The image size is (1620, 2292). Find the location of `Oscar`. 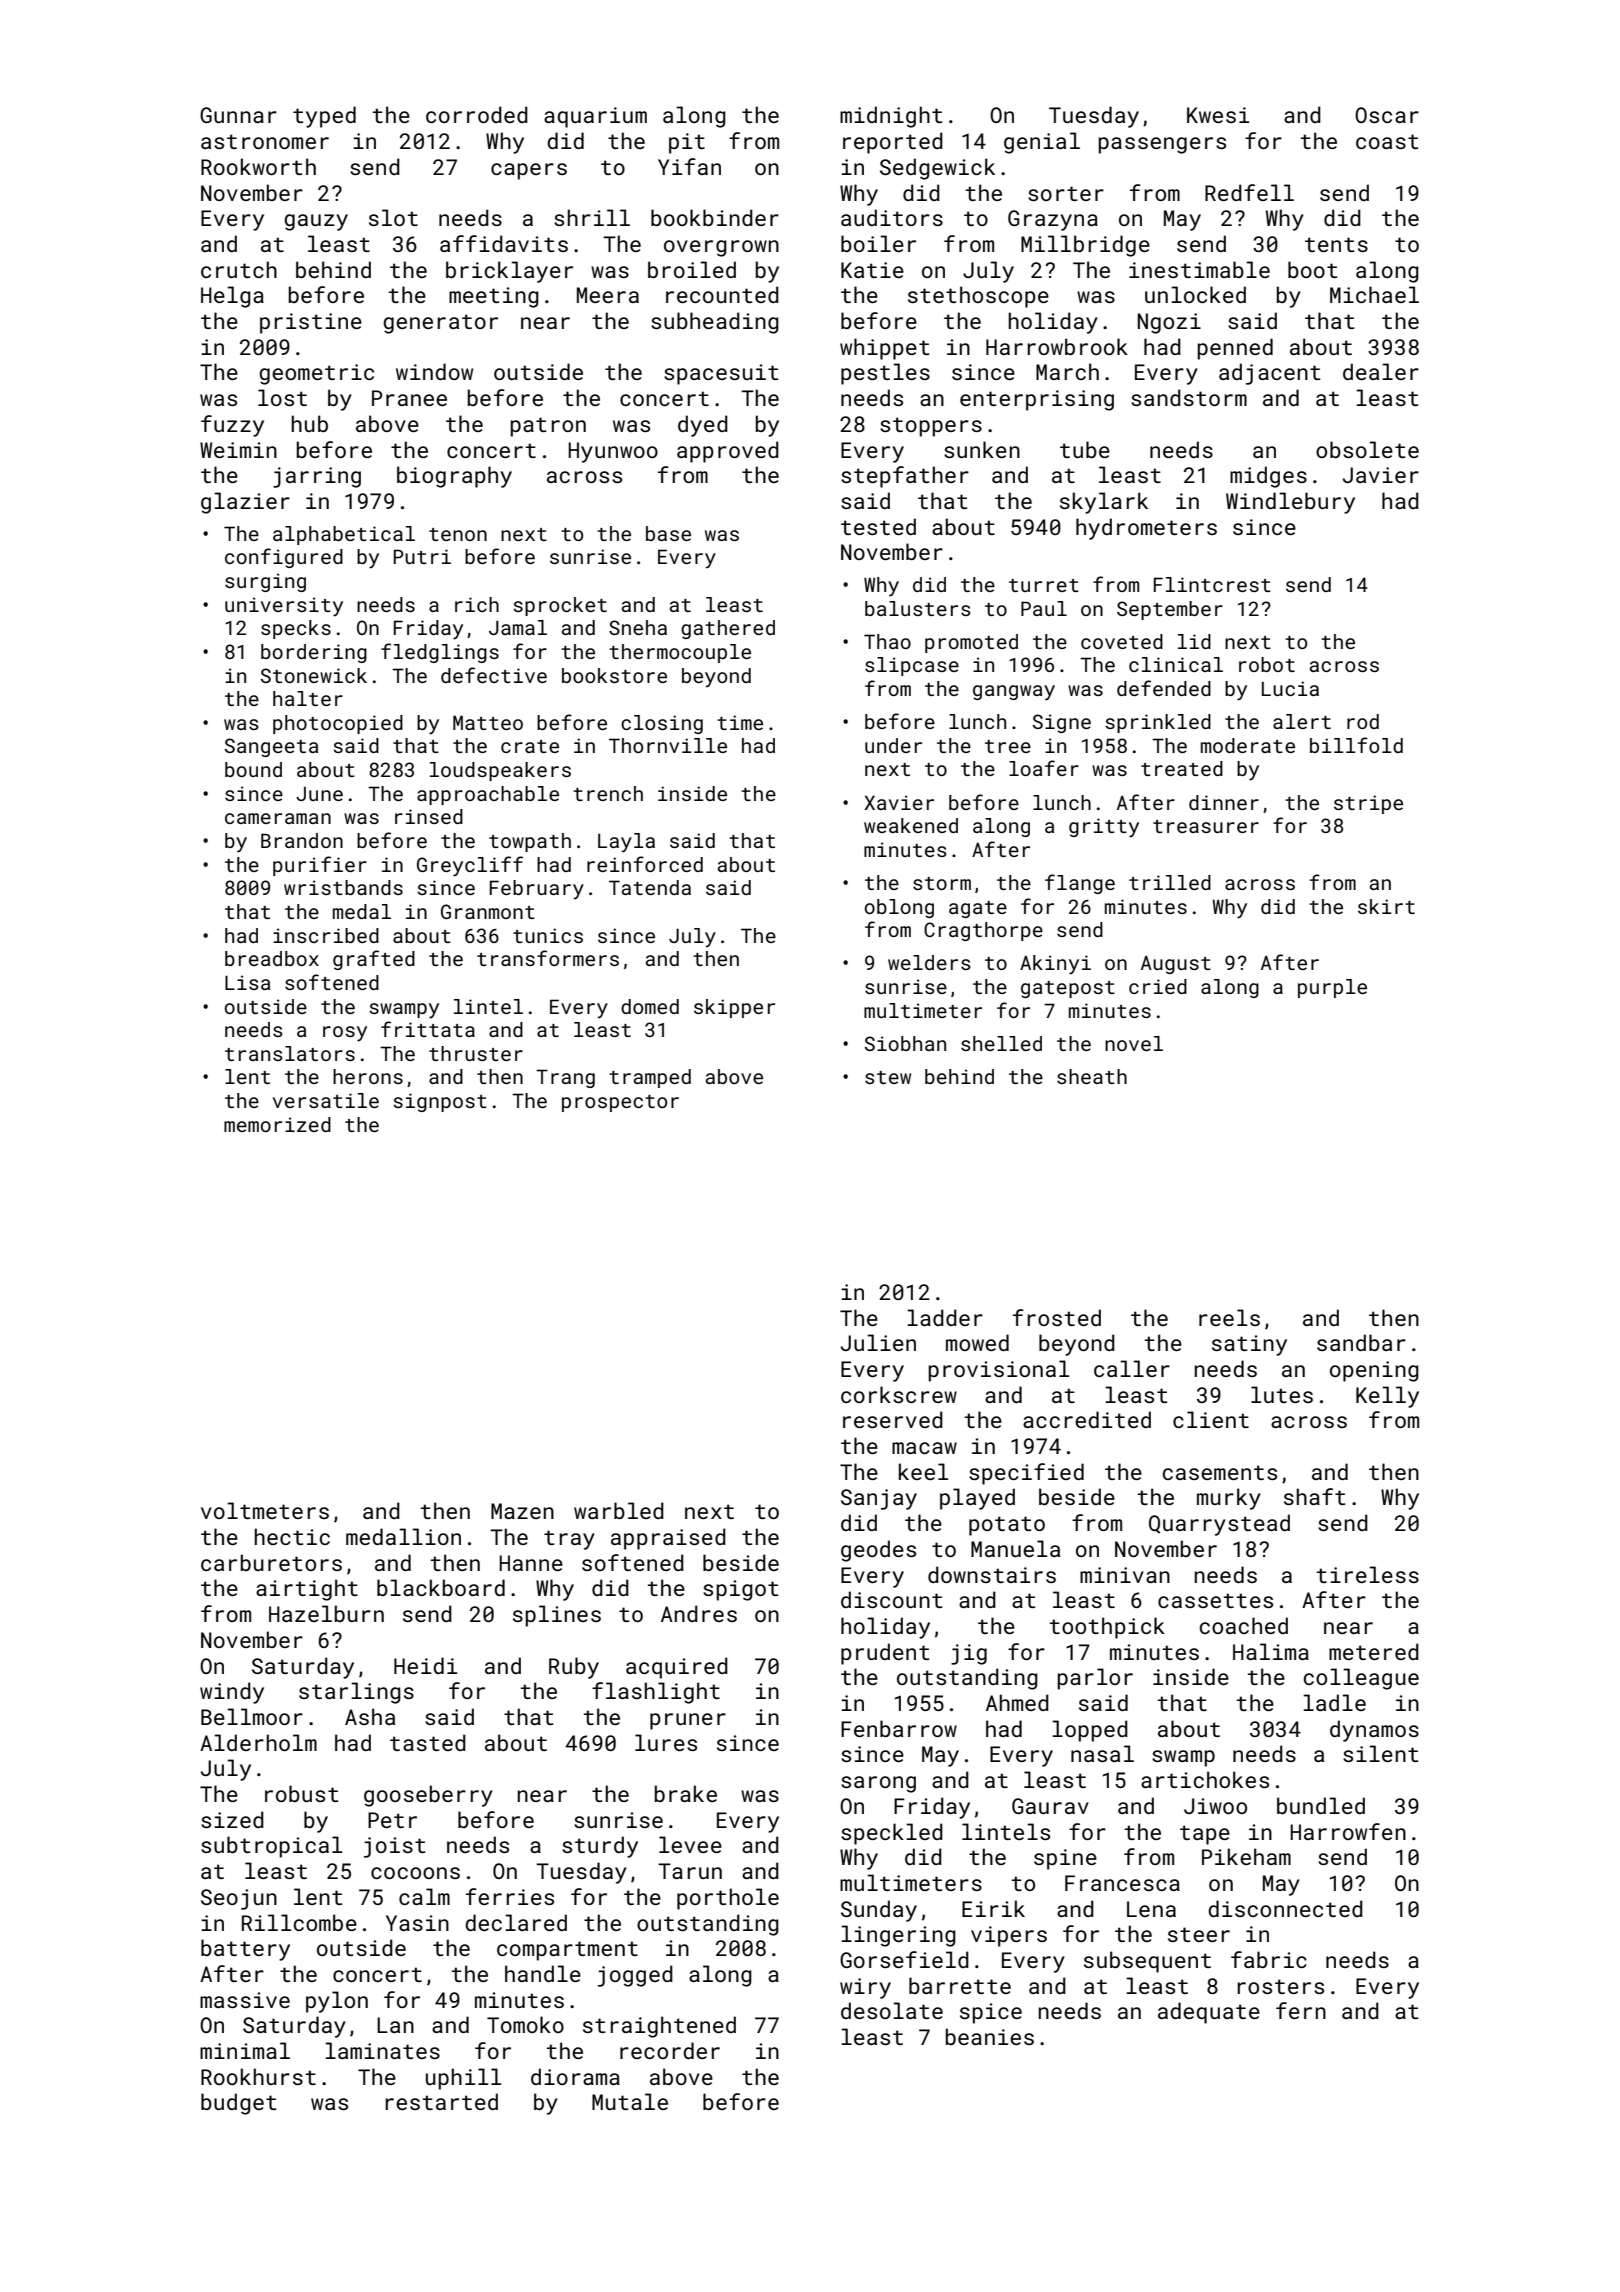

Oscar is located at coordinates (1387, 115).
